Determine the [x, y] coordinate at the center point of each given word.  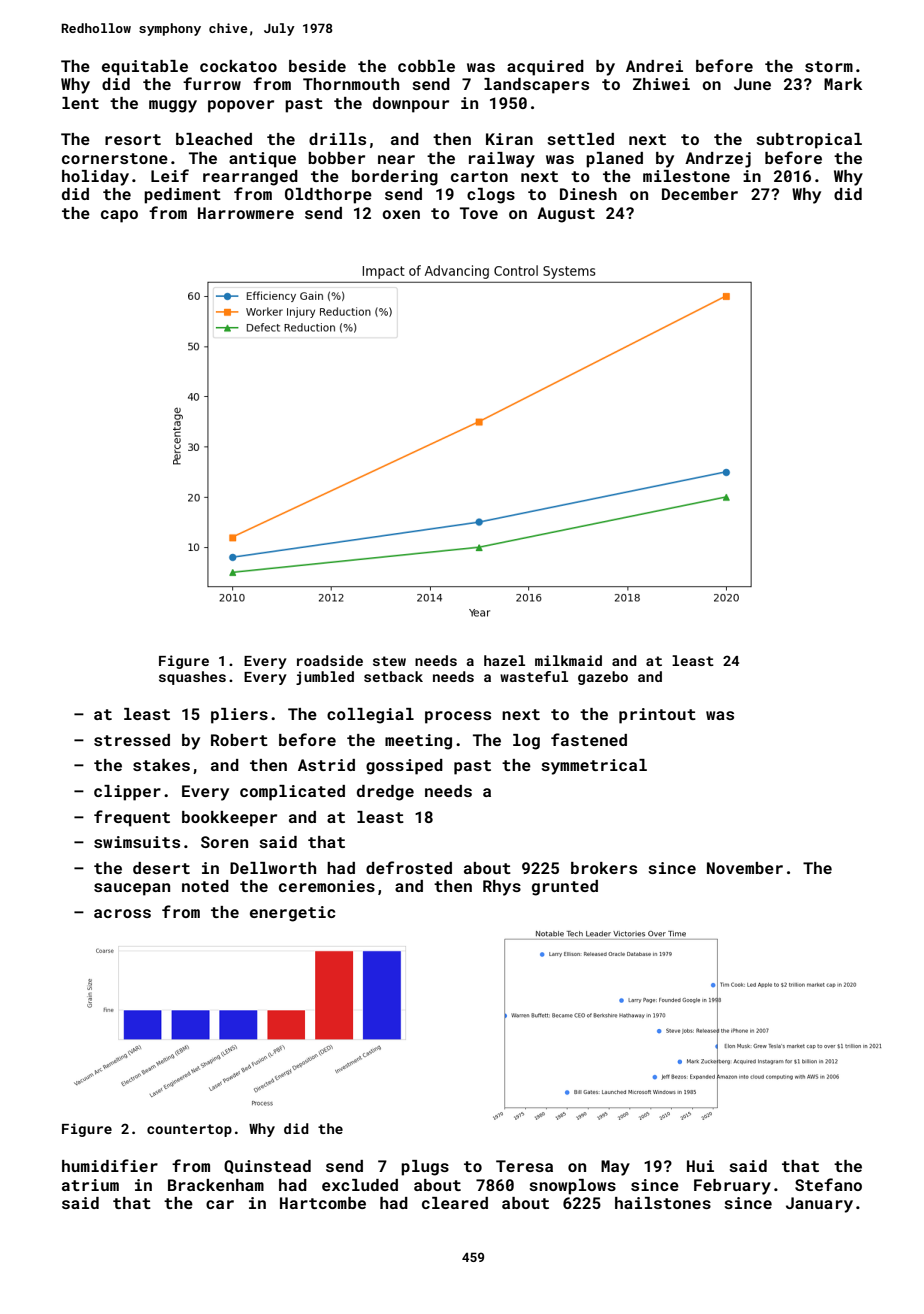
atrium [90, 1185]
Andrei [654, 66]
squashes [192, 678]
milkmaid [568, 660]
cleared [455, 1203]
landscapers [536, 86]
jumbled [325, 678]
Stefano [828, 1184]
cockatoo [238, 66]
